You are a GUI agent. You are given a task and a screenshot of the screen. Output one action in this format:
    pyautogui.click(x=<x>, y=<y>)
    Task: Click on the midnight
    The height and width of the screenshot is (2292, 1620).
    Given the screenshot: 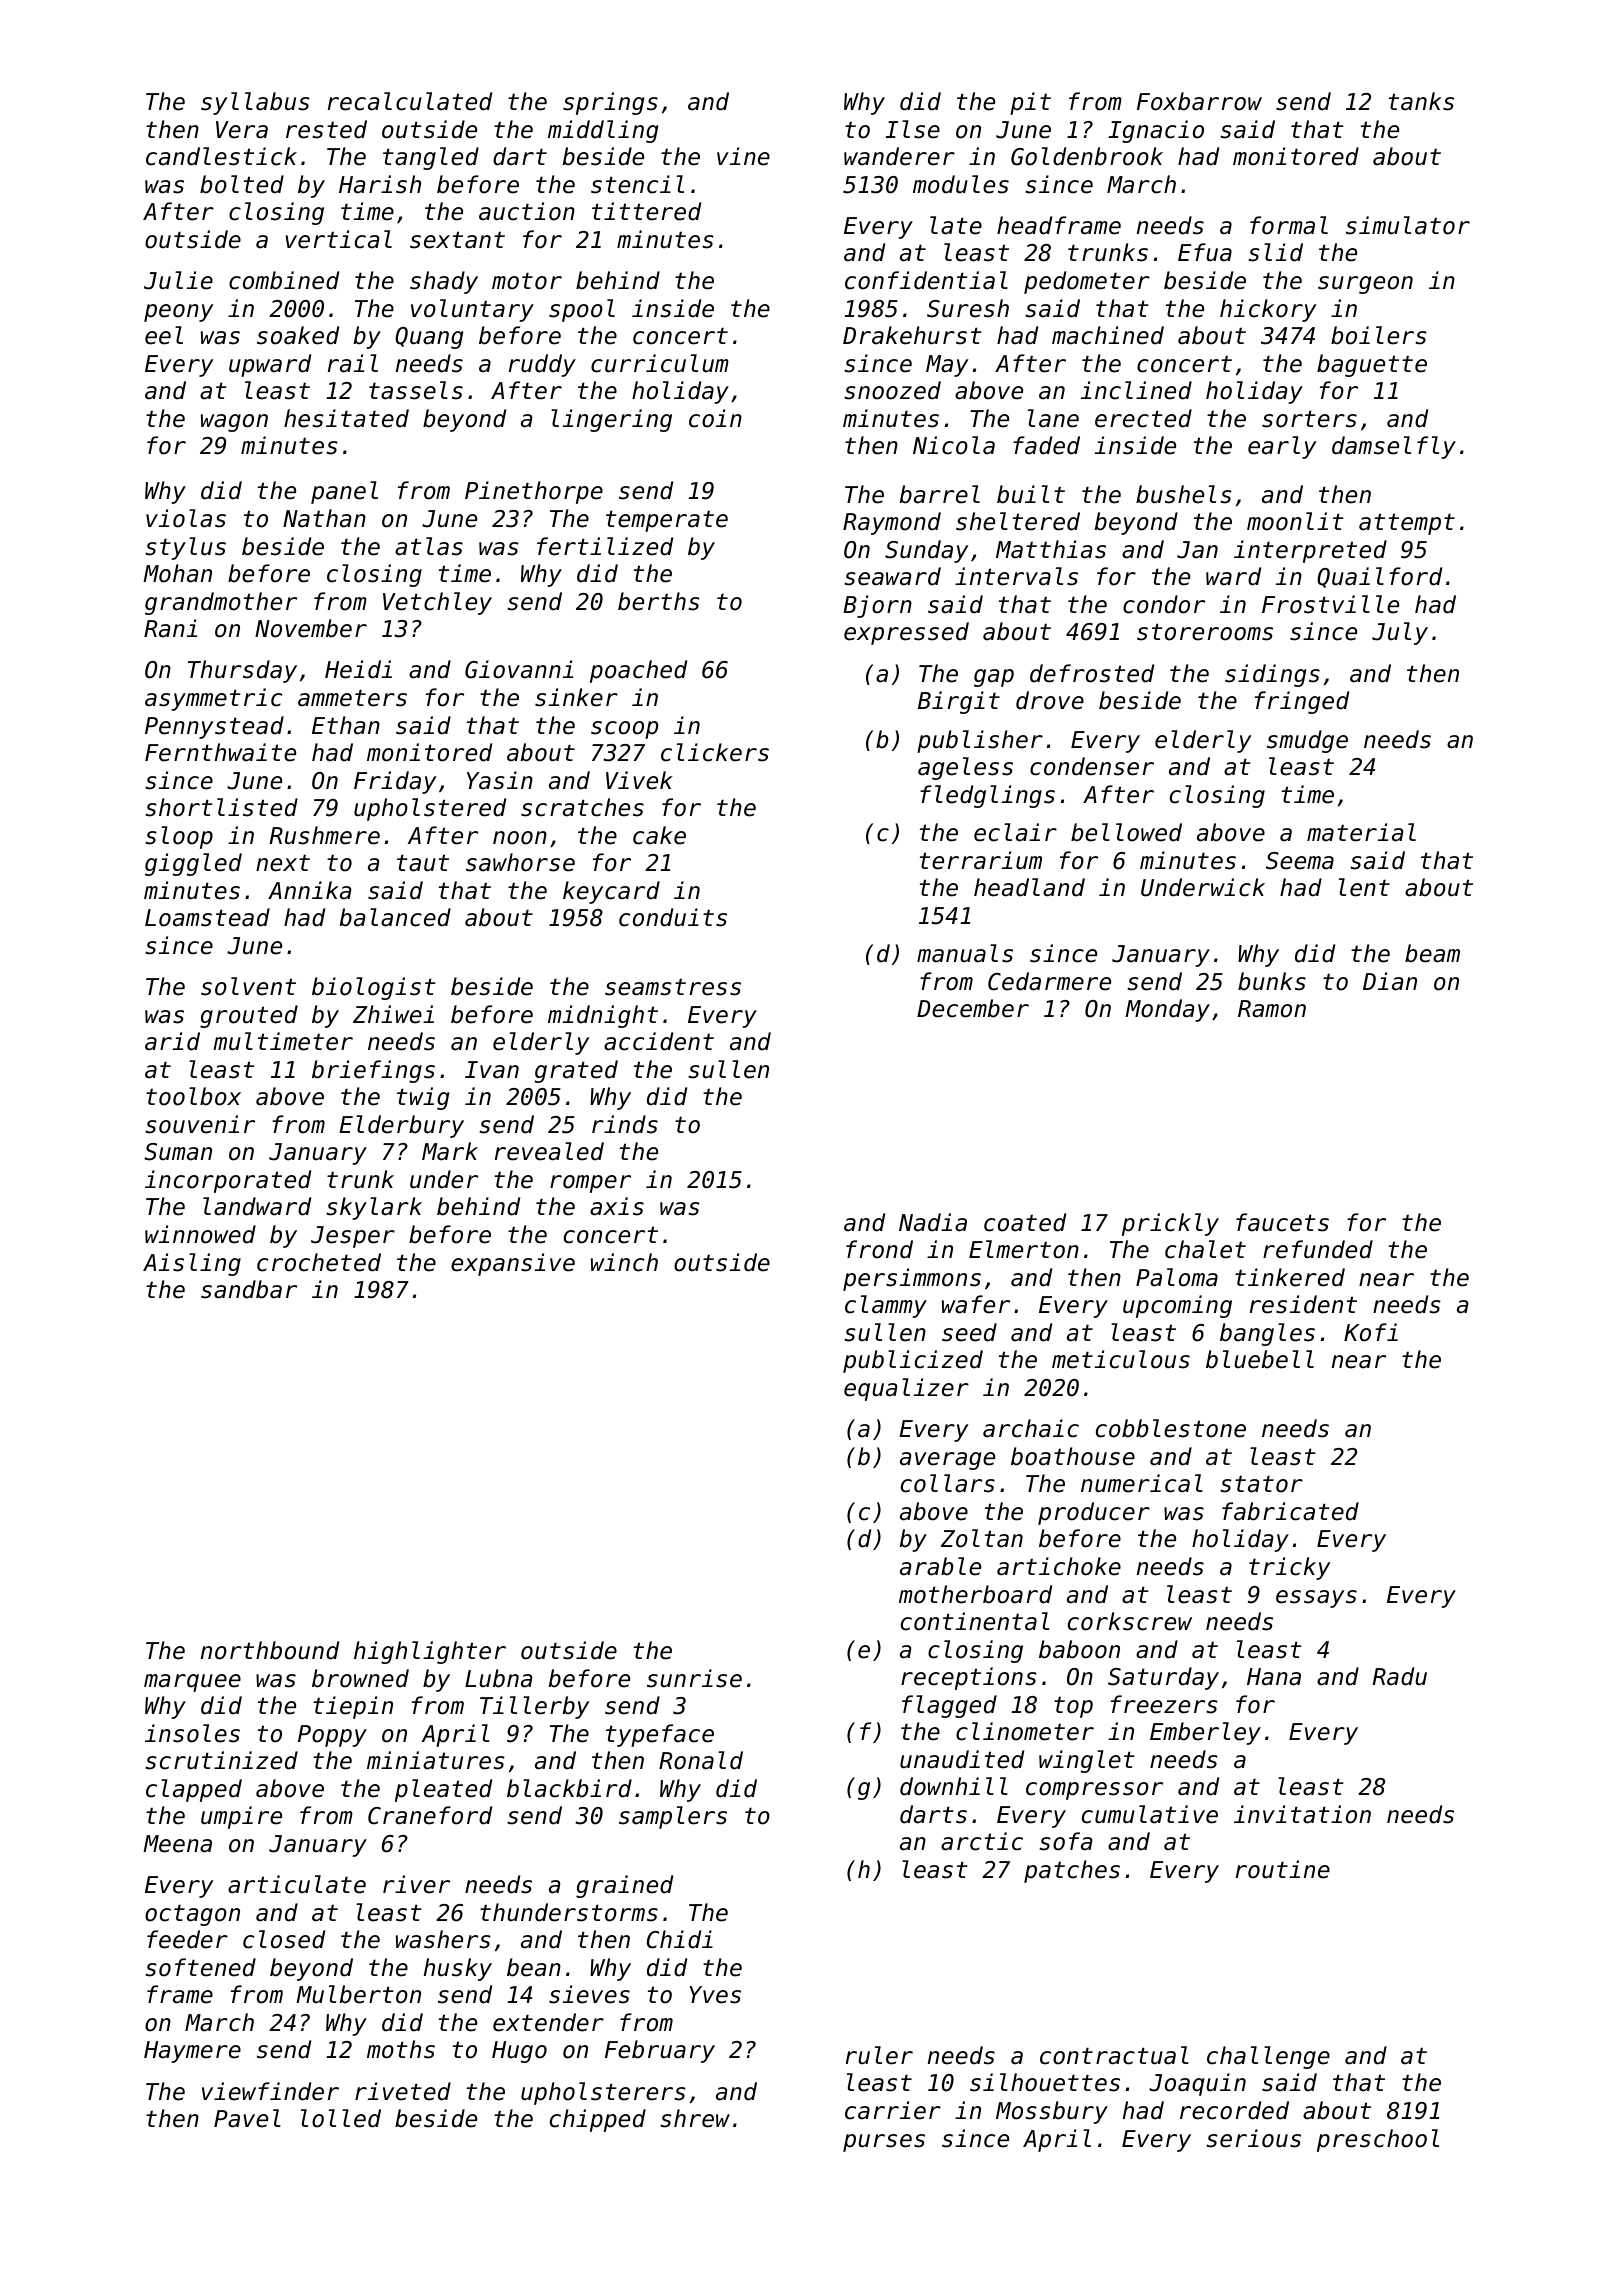 What is the action you would take?
    pyautogui.click(x=603, y=1016)
